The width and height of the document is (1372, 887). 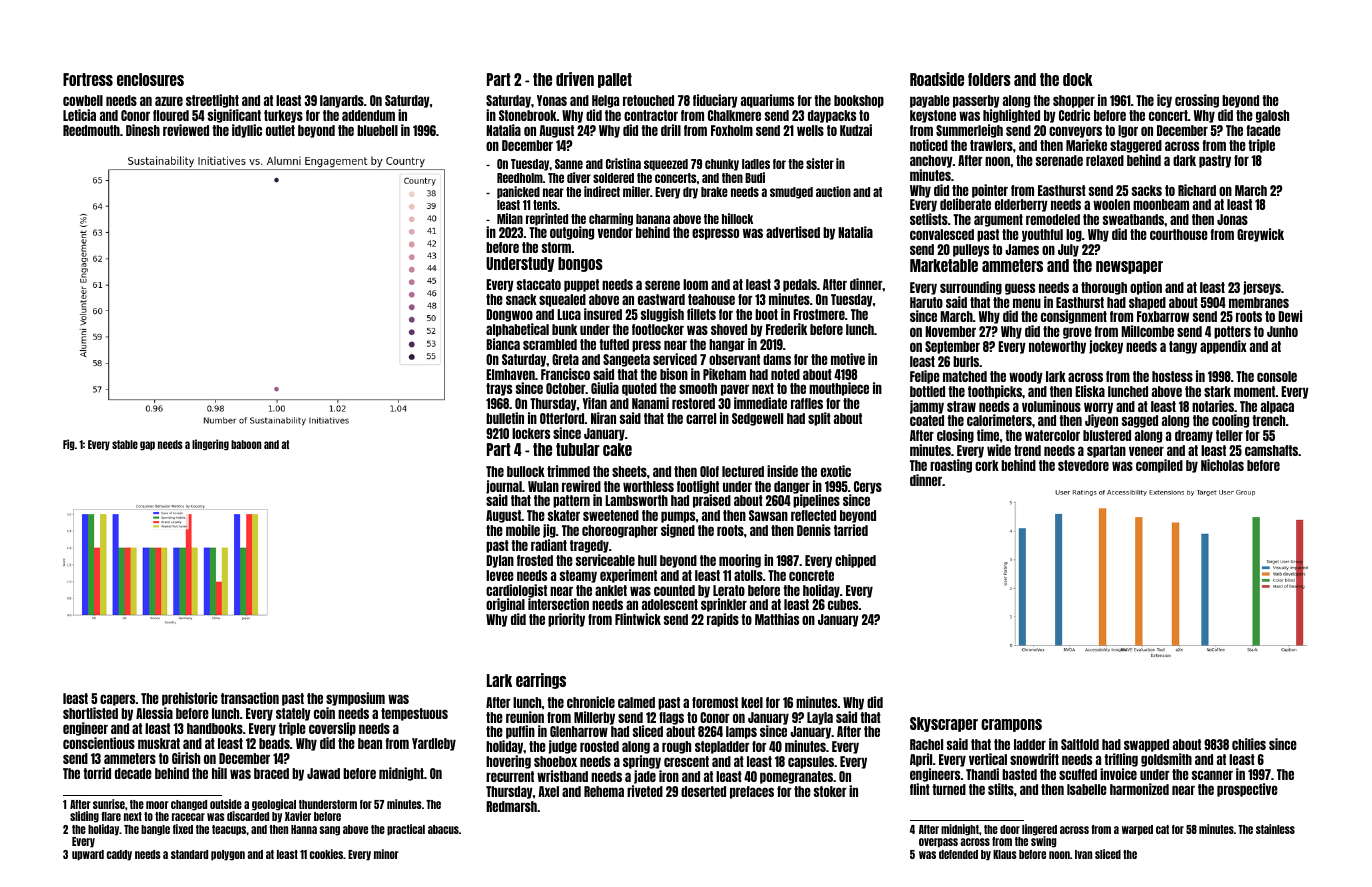 What do you see at coordinates (999, 420) in the document?
I see `calorimeters` at bounding box center [999, 420].
